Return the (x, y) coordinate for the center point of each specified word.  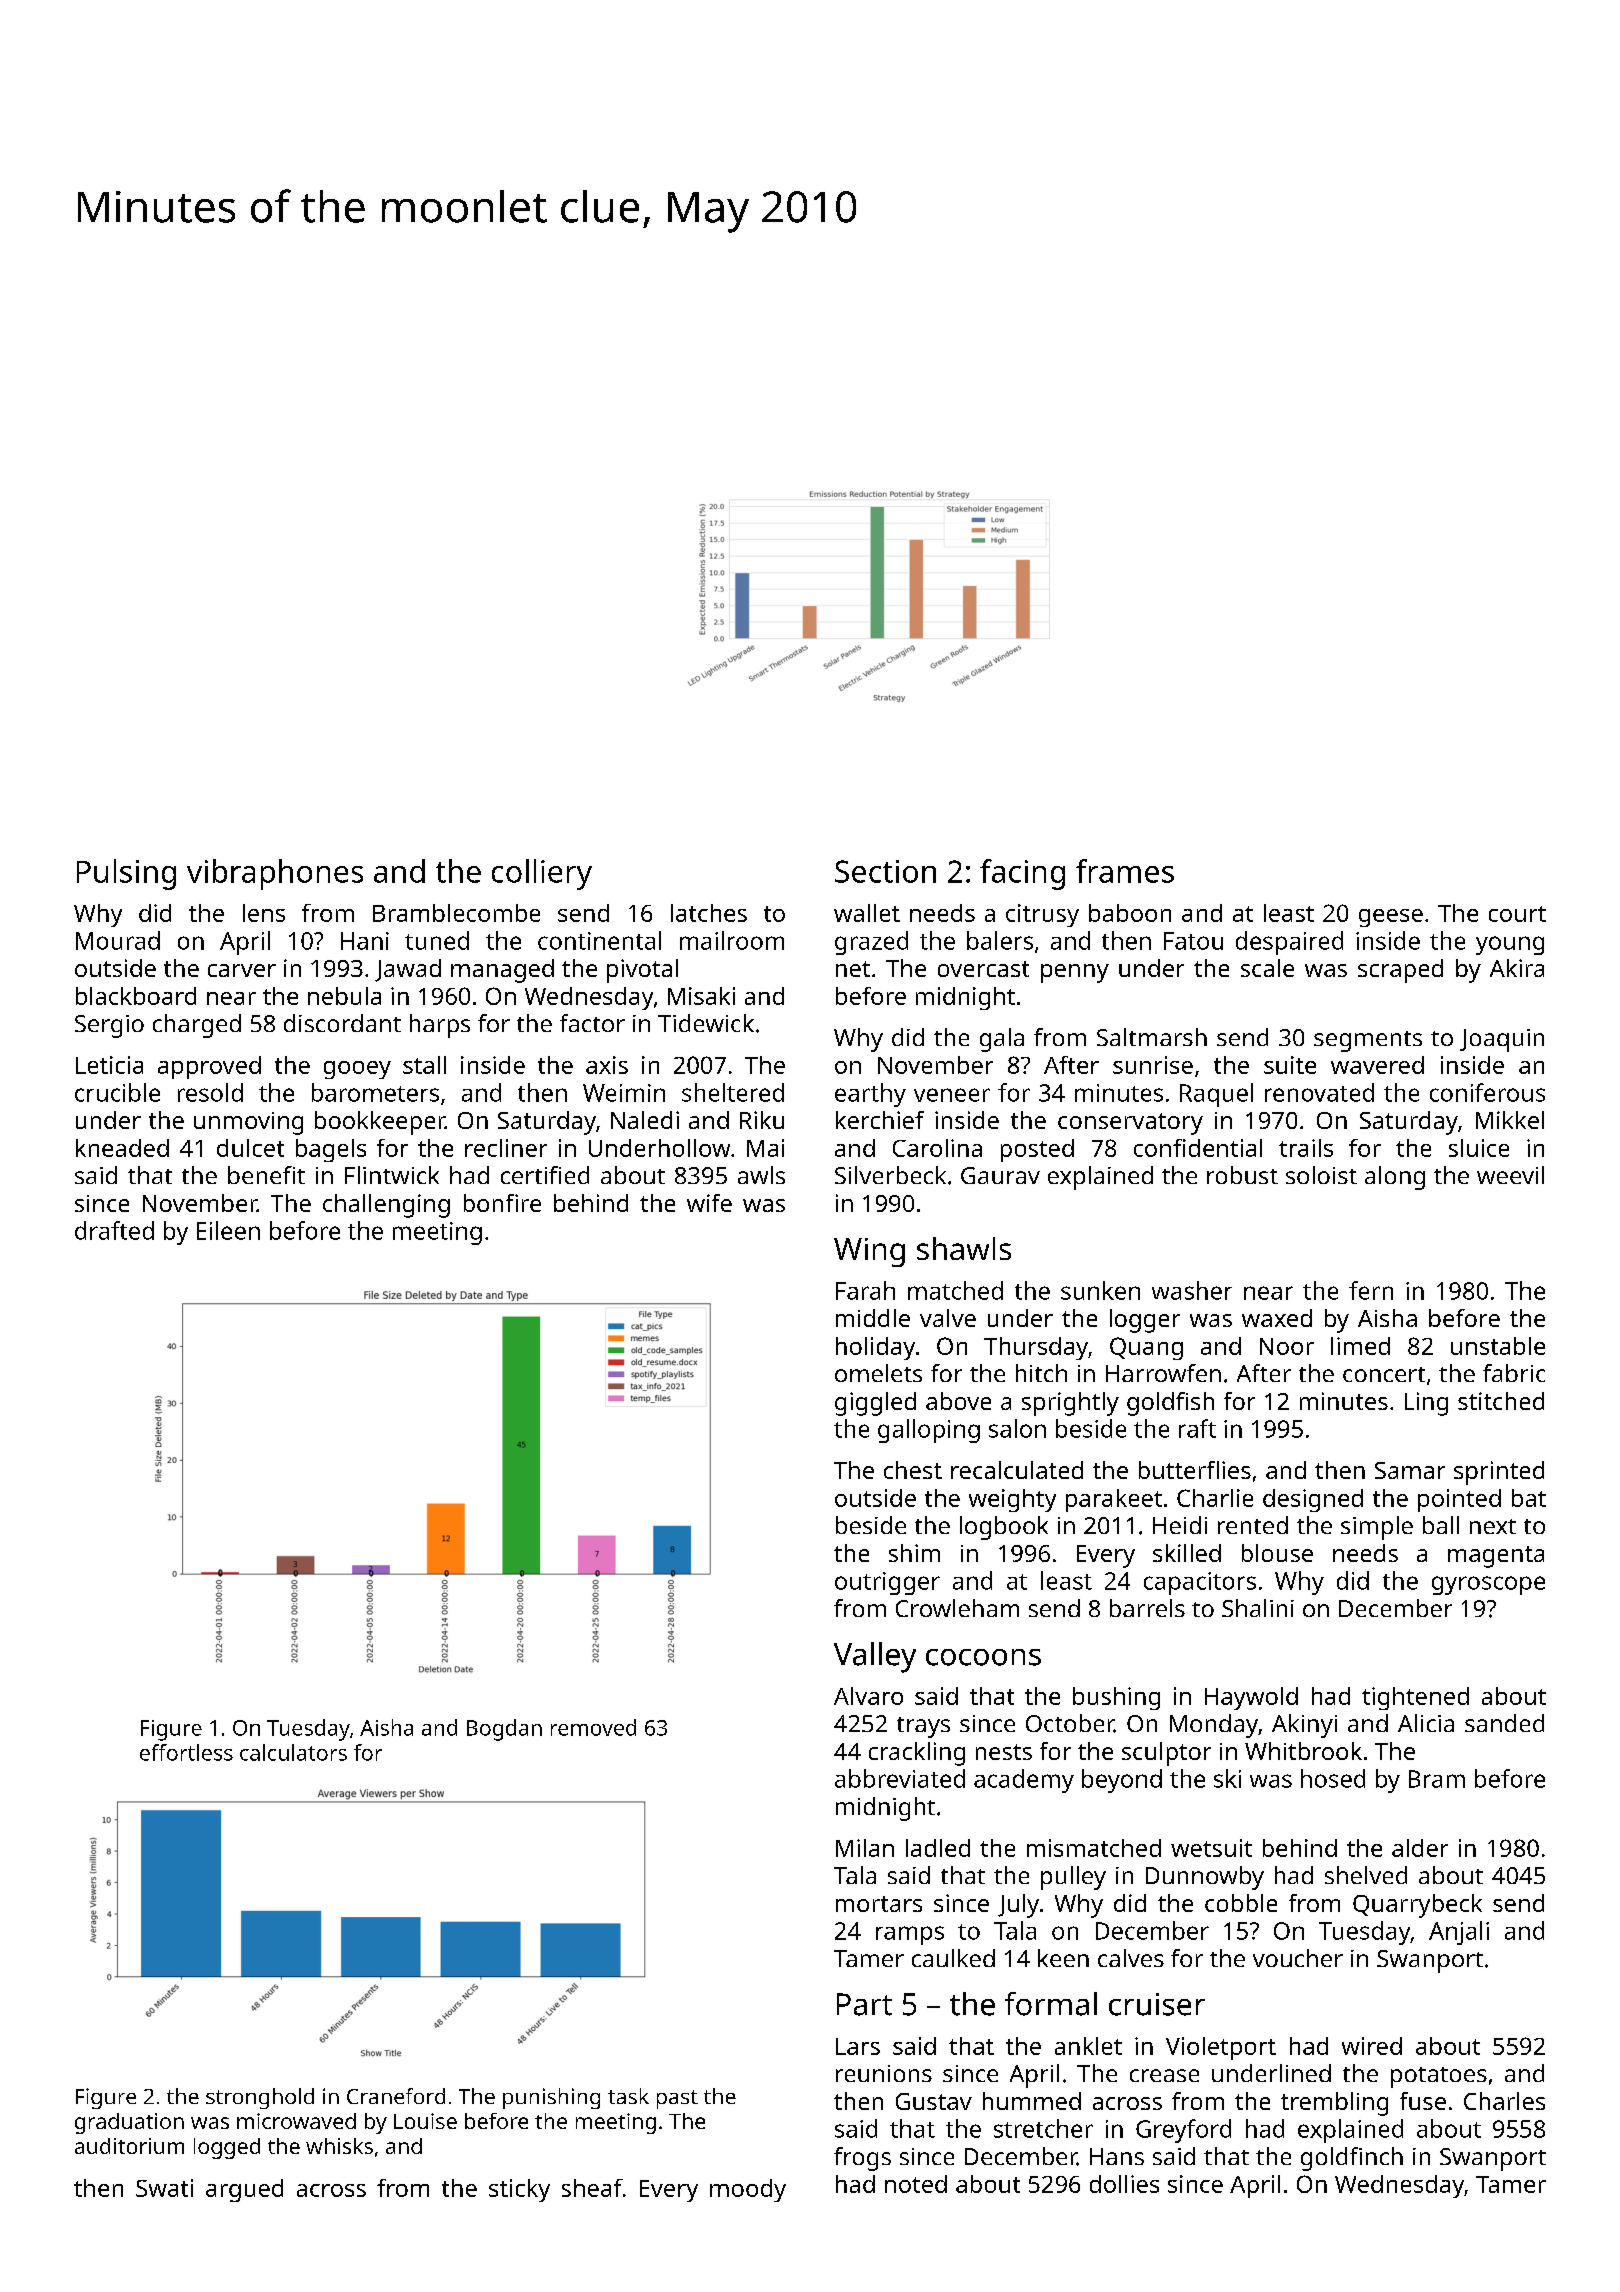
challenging (386, 1206)
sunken (1100, 1290)
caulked (953, 1958)
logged (227, 2148)
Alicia (1426, 1723)
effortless (186, 1752)
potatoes (1439, 2077)
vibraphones (275, 874)
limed (1360, 1346)
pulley (1073, 1878)
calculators (293, 1752)
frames (1125, 871)
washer (1192, 1290)
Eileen (228, 1230)
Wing (869, 1252)
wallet (867, 913)
